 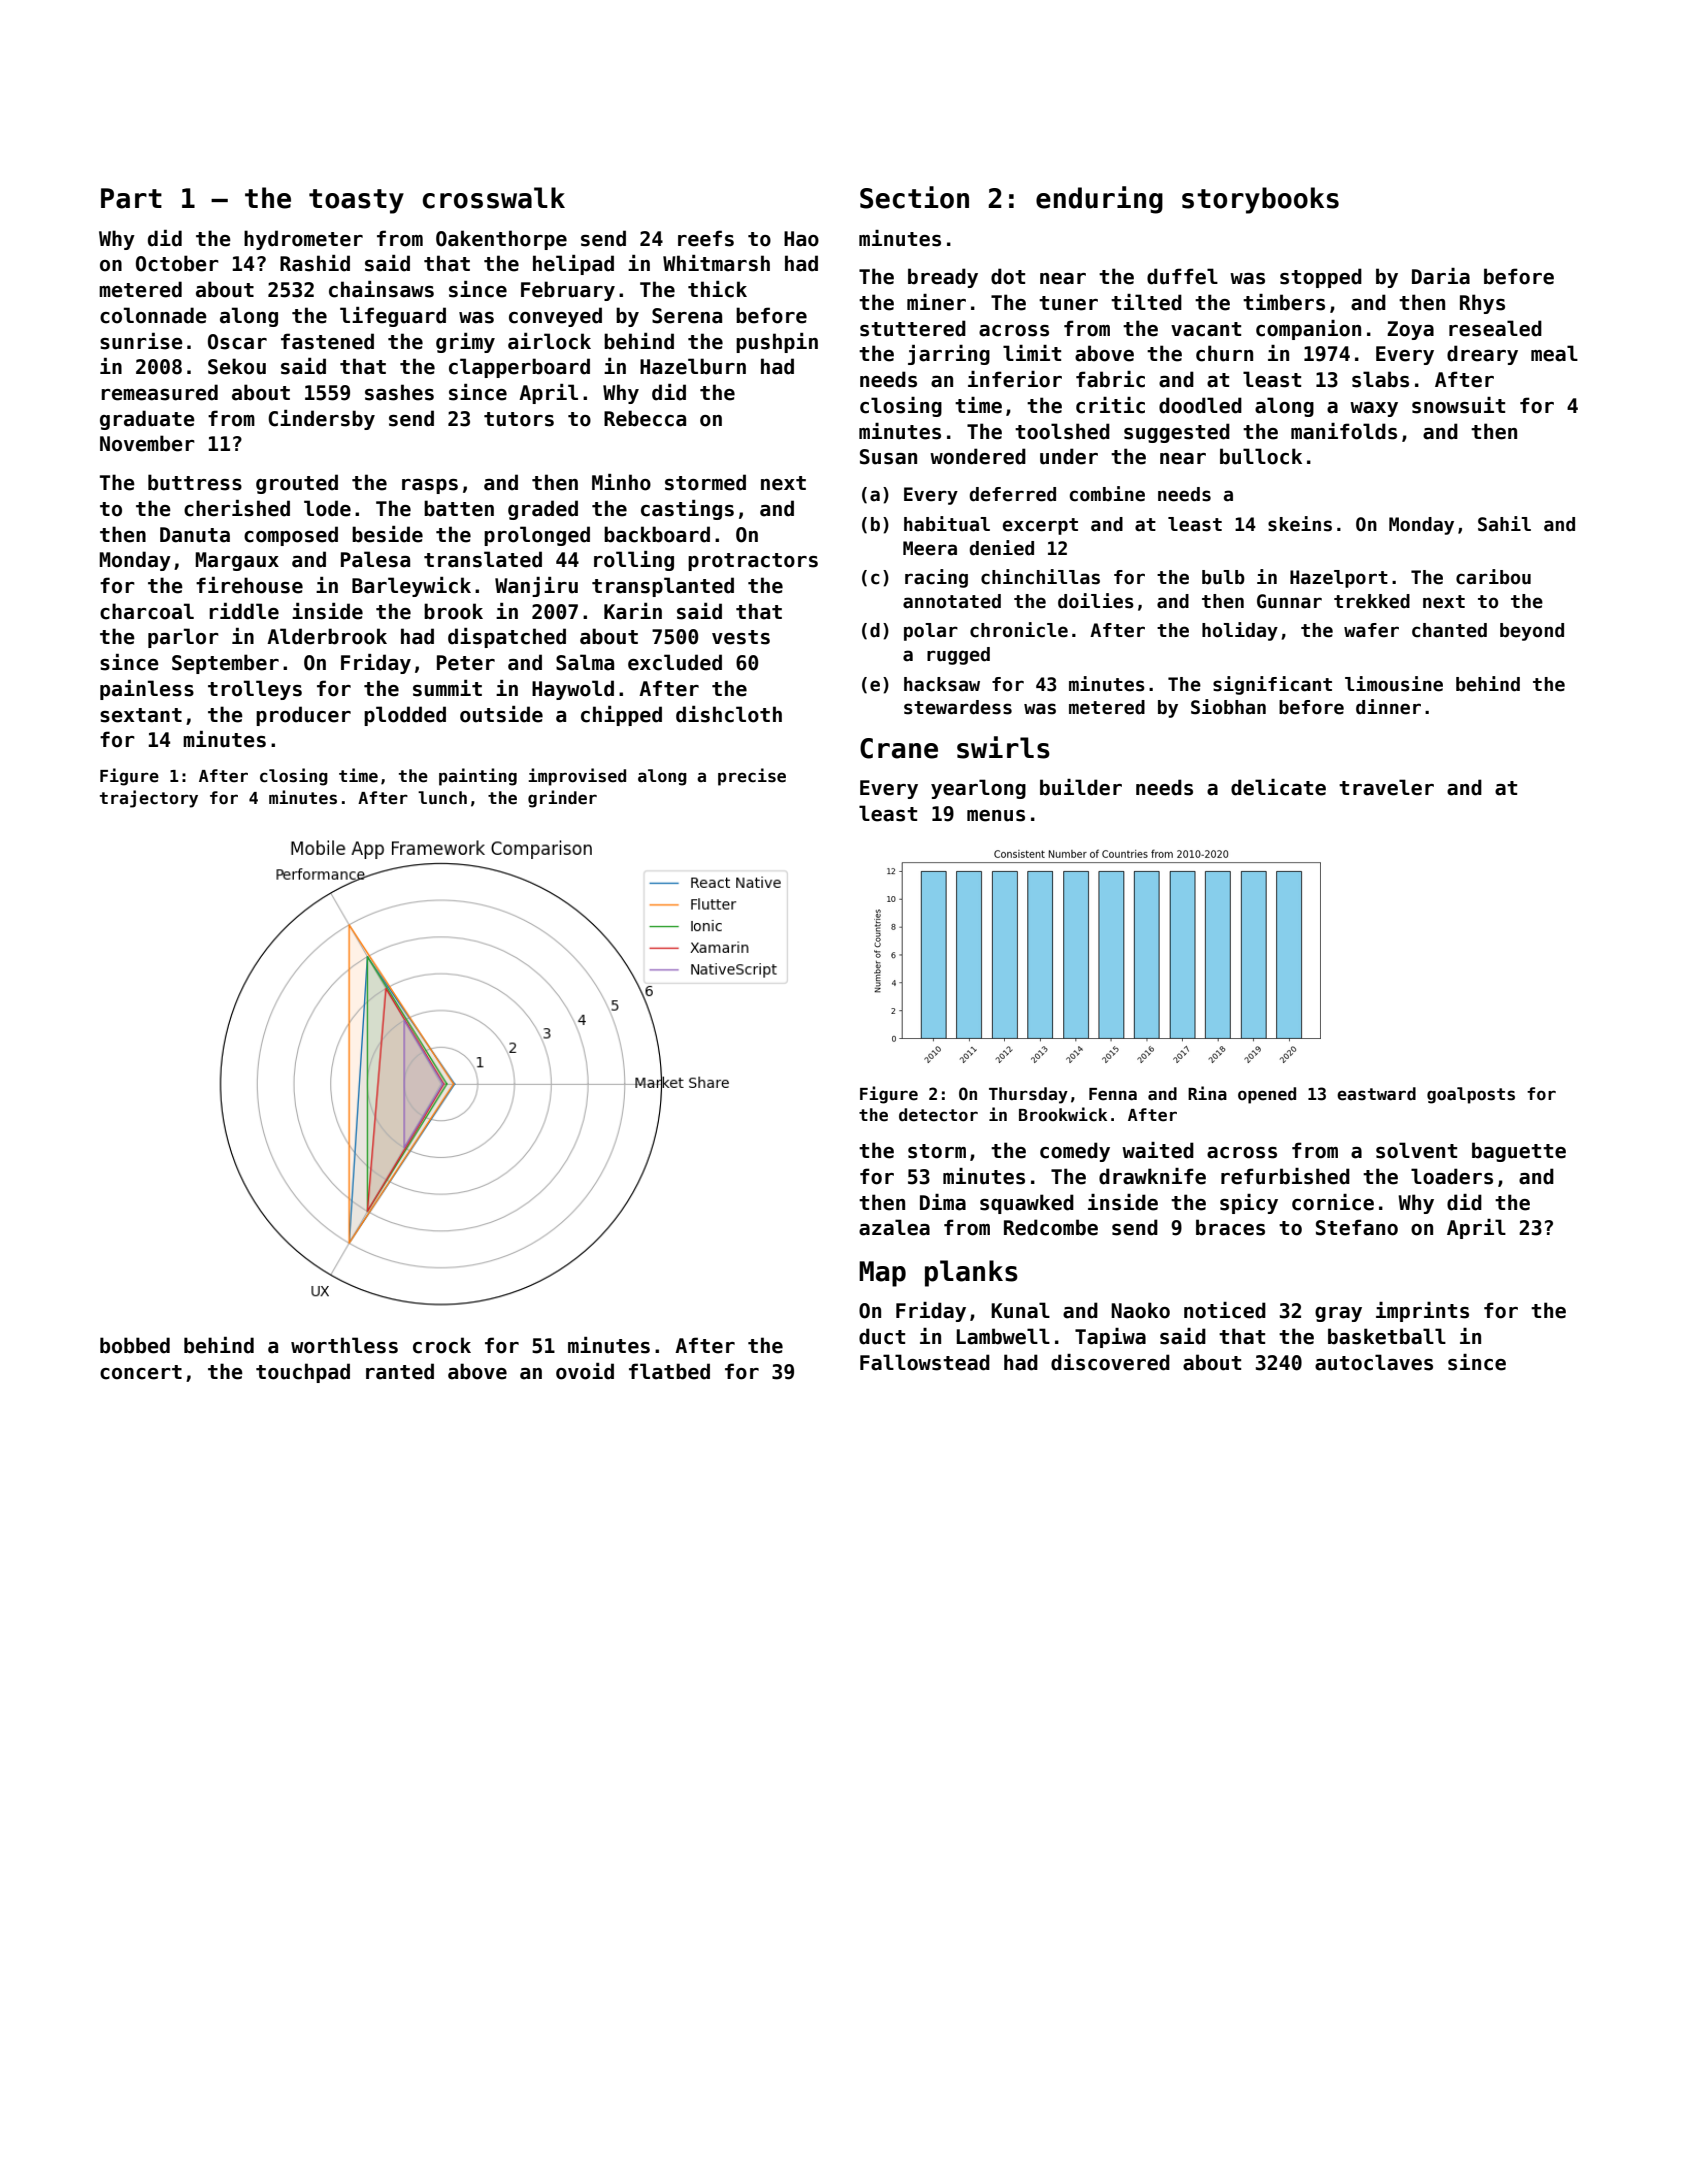 I want to click on inferior, so click(x=1015, y=379).
